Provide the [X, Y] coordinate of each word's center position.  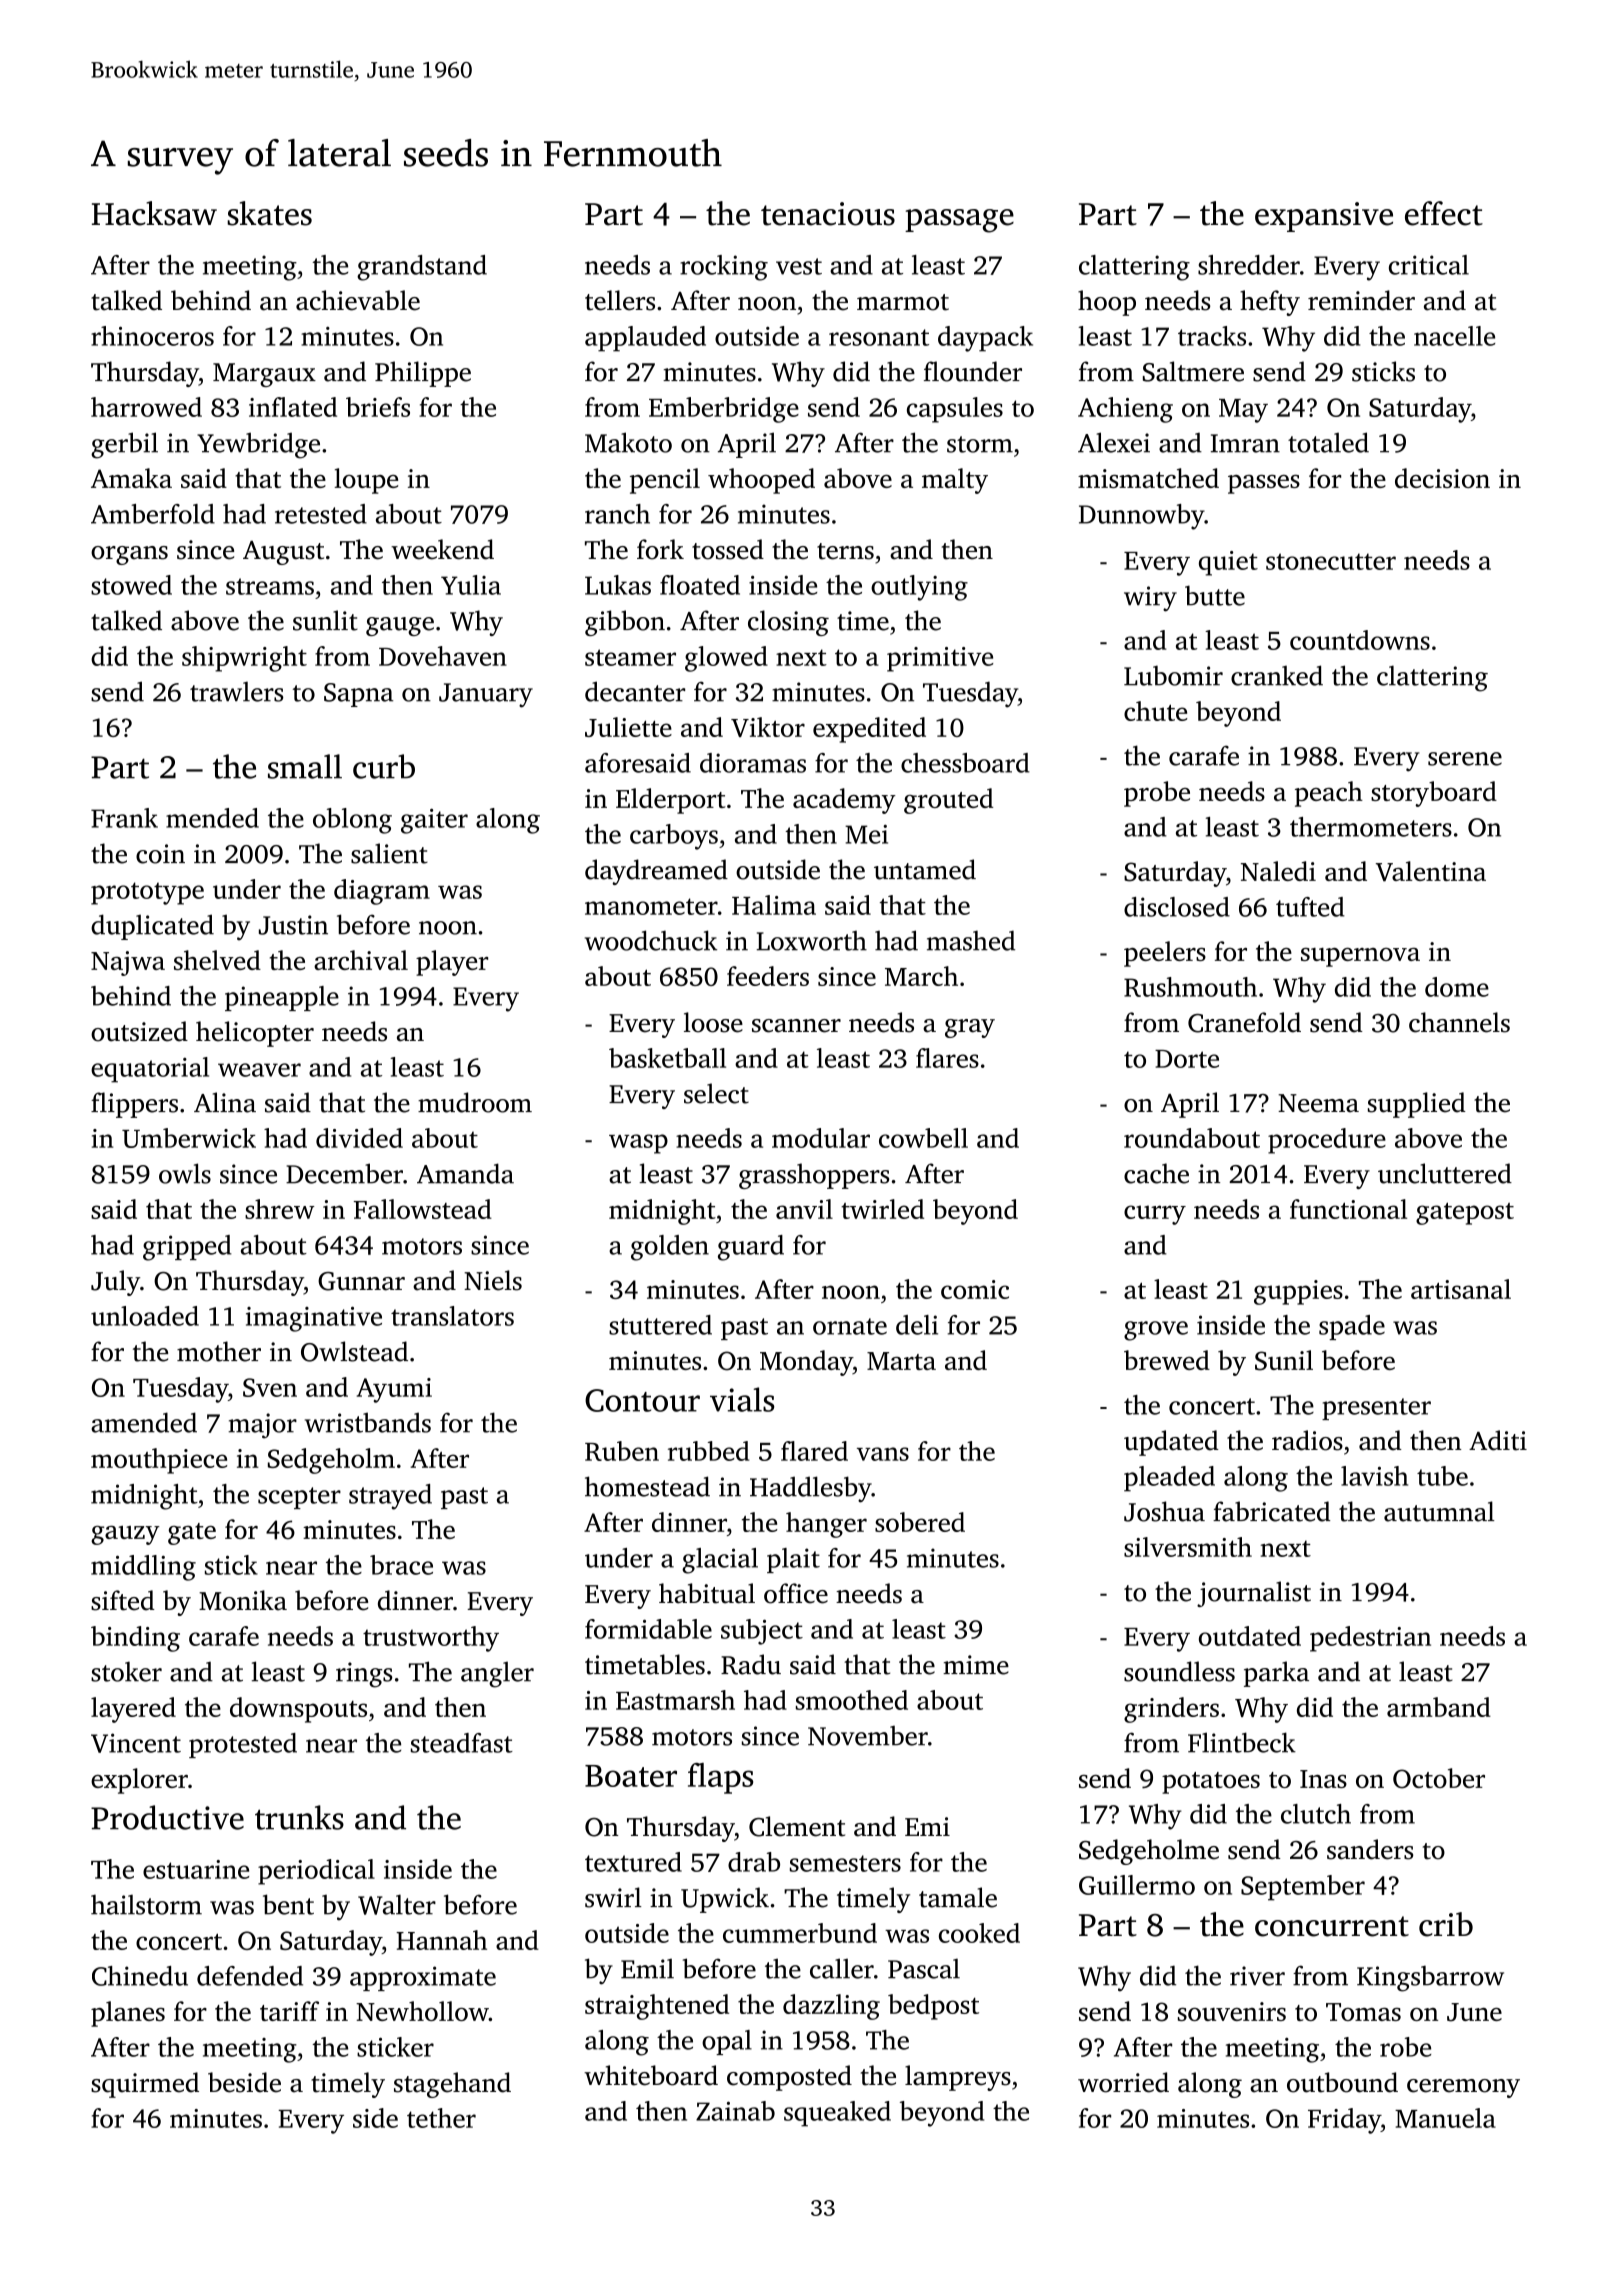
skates [269, 213]
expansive [1324, 217]
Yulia [471, 585]
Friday [1344, 2121]
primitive [940, 659]
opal [727, 2042]
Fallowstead [423, 1209]
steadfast [462, 1743]
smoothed [852, 1700]
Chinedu [140, 1976]
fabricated [1272, 1511]
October [1439, 1778]
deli [917, 1325]
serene [1465, 759]
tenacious [828, 214]
